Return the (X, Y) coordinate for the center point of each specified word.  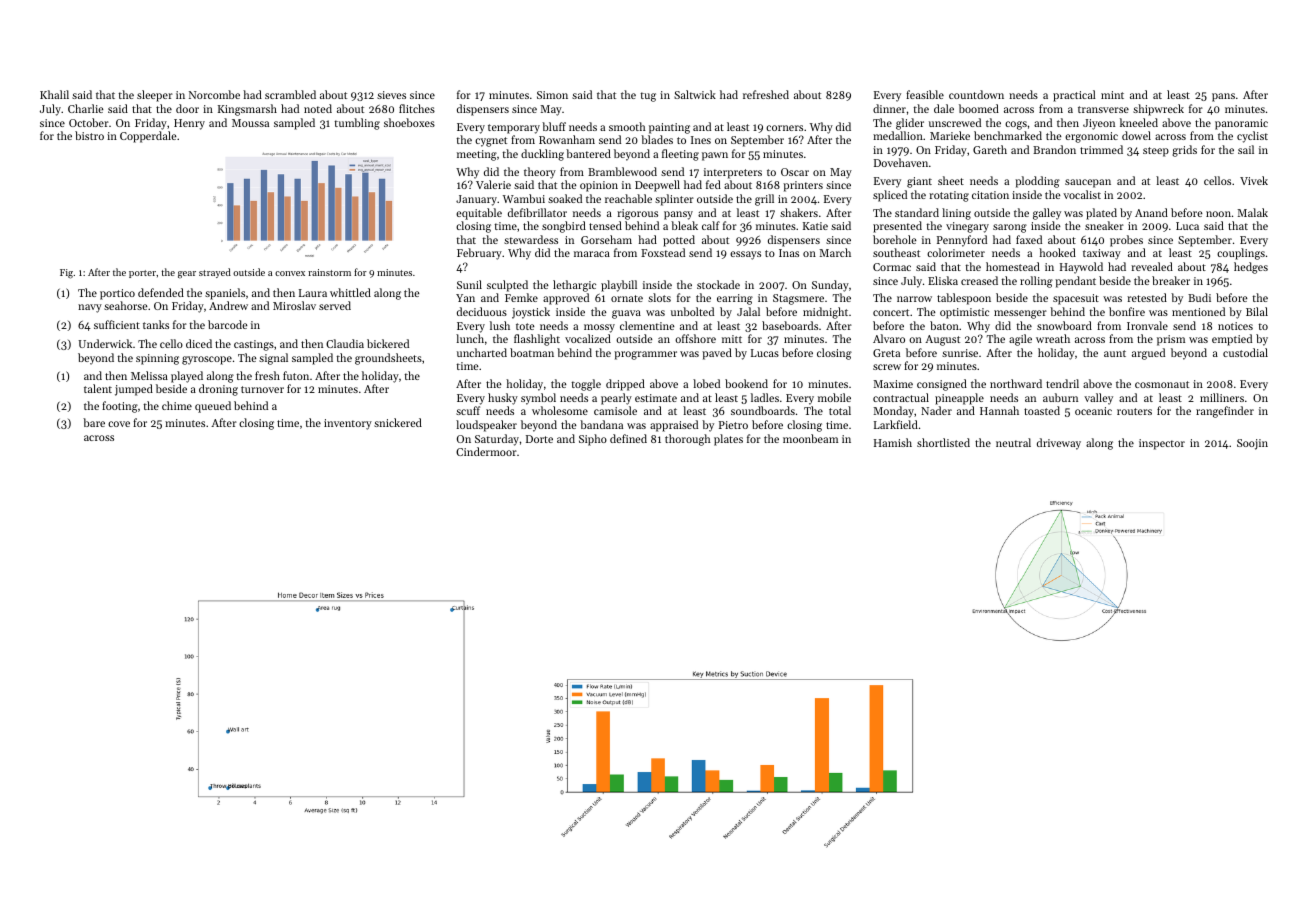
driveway (1059, 444)
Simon (552, 95)
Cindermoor (486, 451)
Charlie (86, 108)
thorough (688, 440)
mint (1112, 95)
